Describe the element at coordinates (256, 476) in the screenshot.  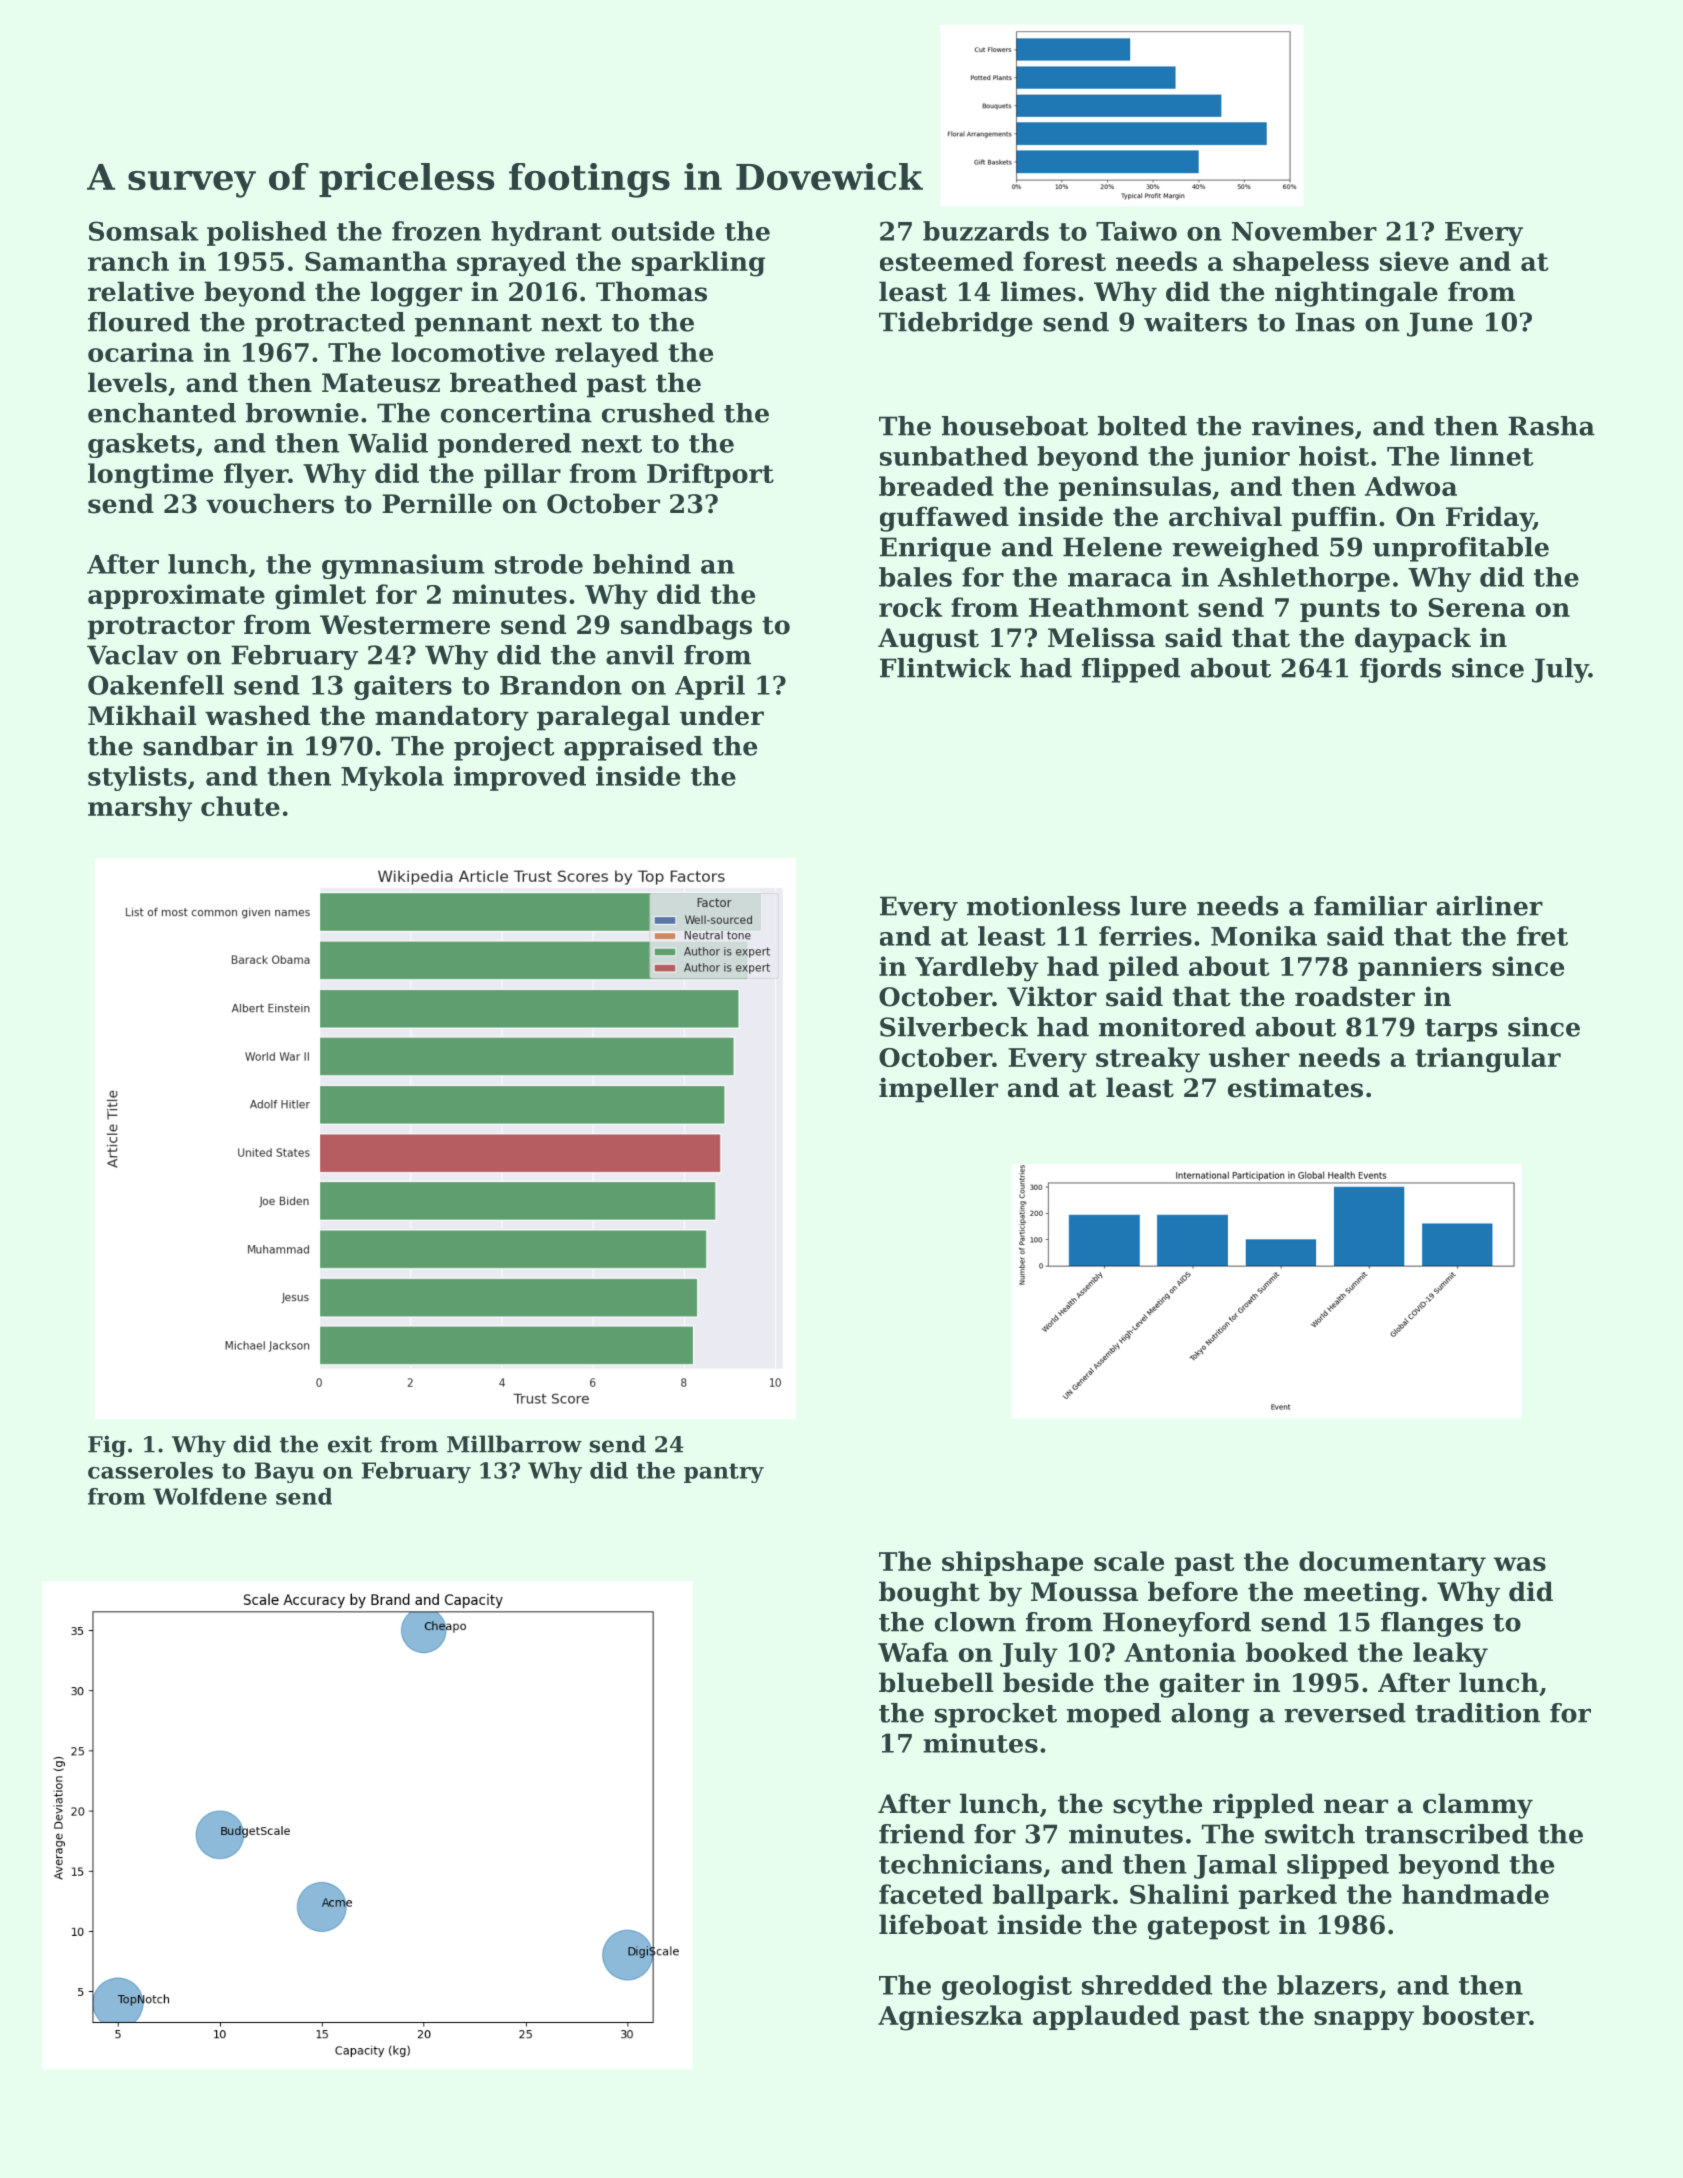
I see `flyer` at that location.
